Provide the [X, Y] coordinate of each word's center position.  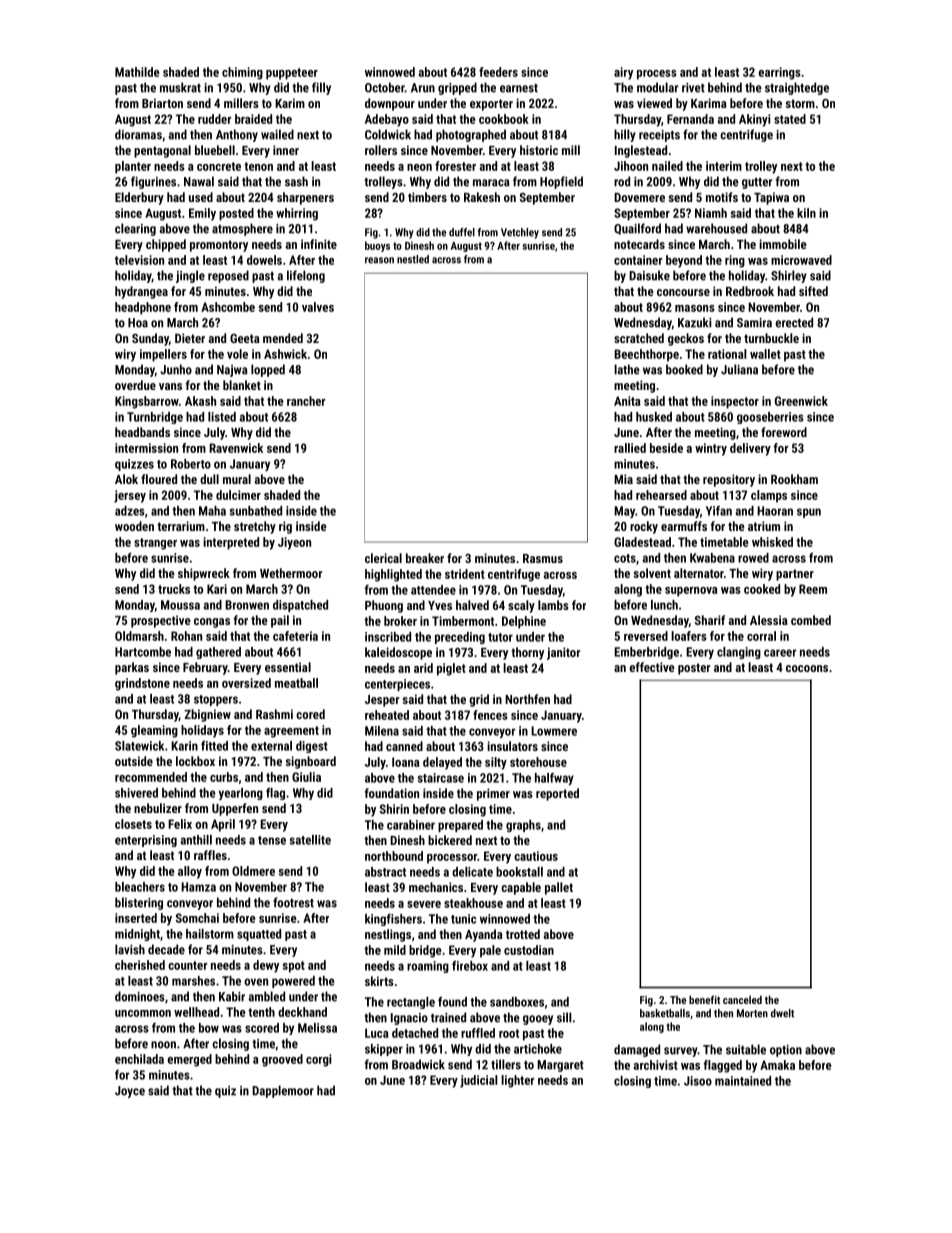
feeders [498, 72]
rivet [693, 88]
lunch [664, 605]
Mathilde [137, 72]
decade [166, 949]
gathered [218, 653]
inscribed [388, 637]
